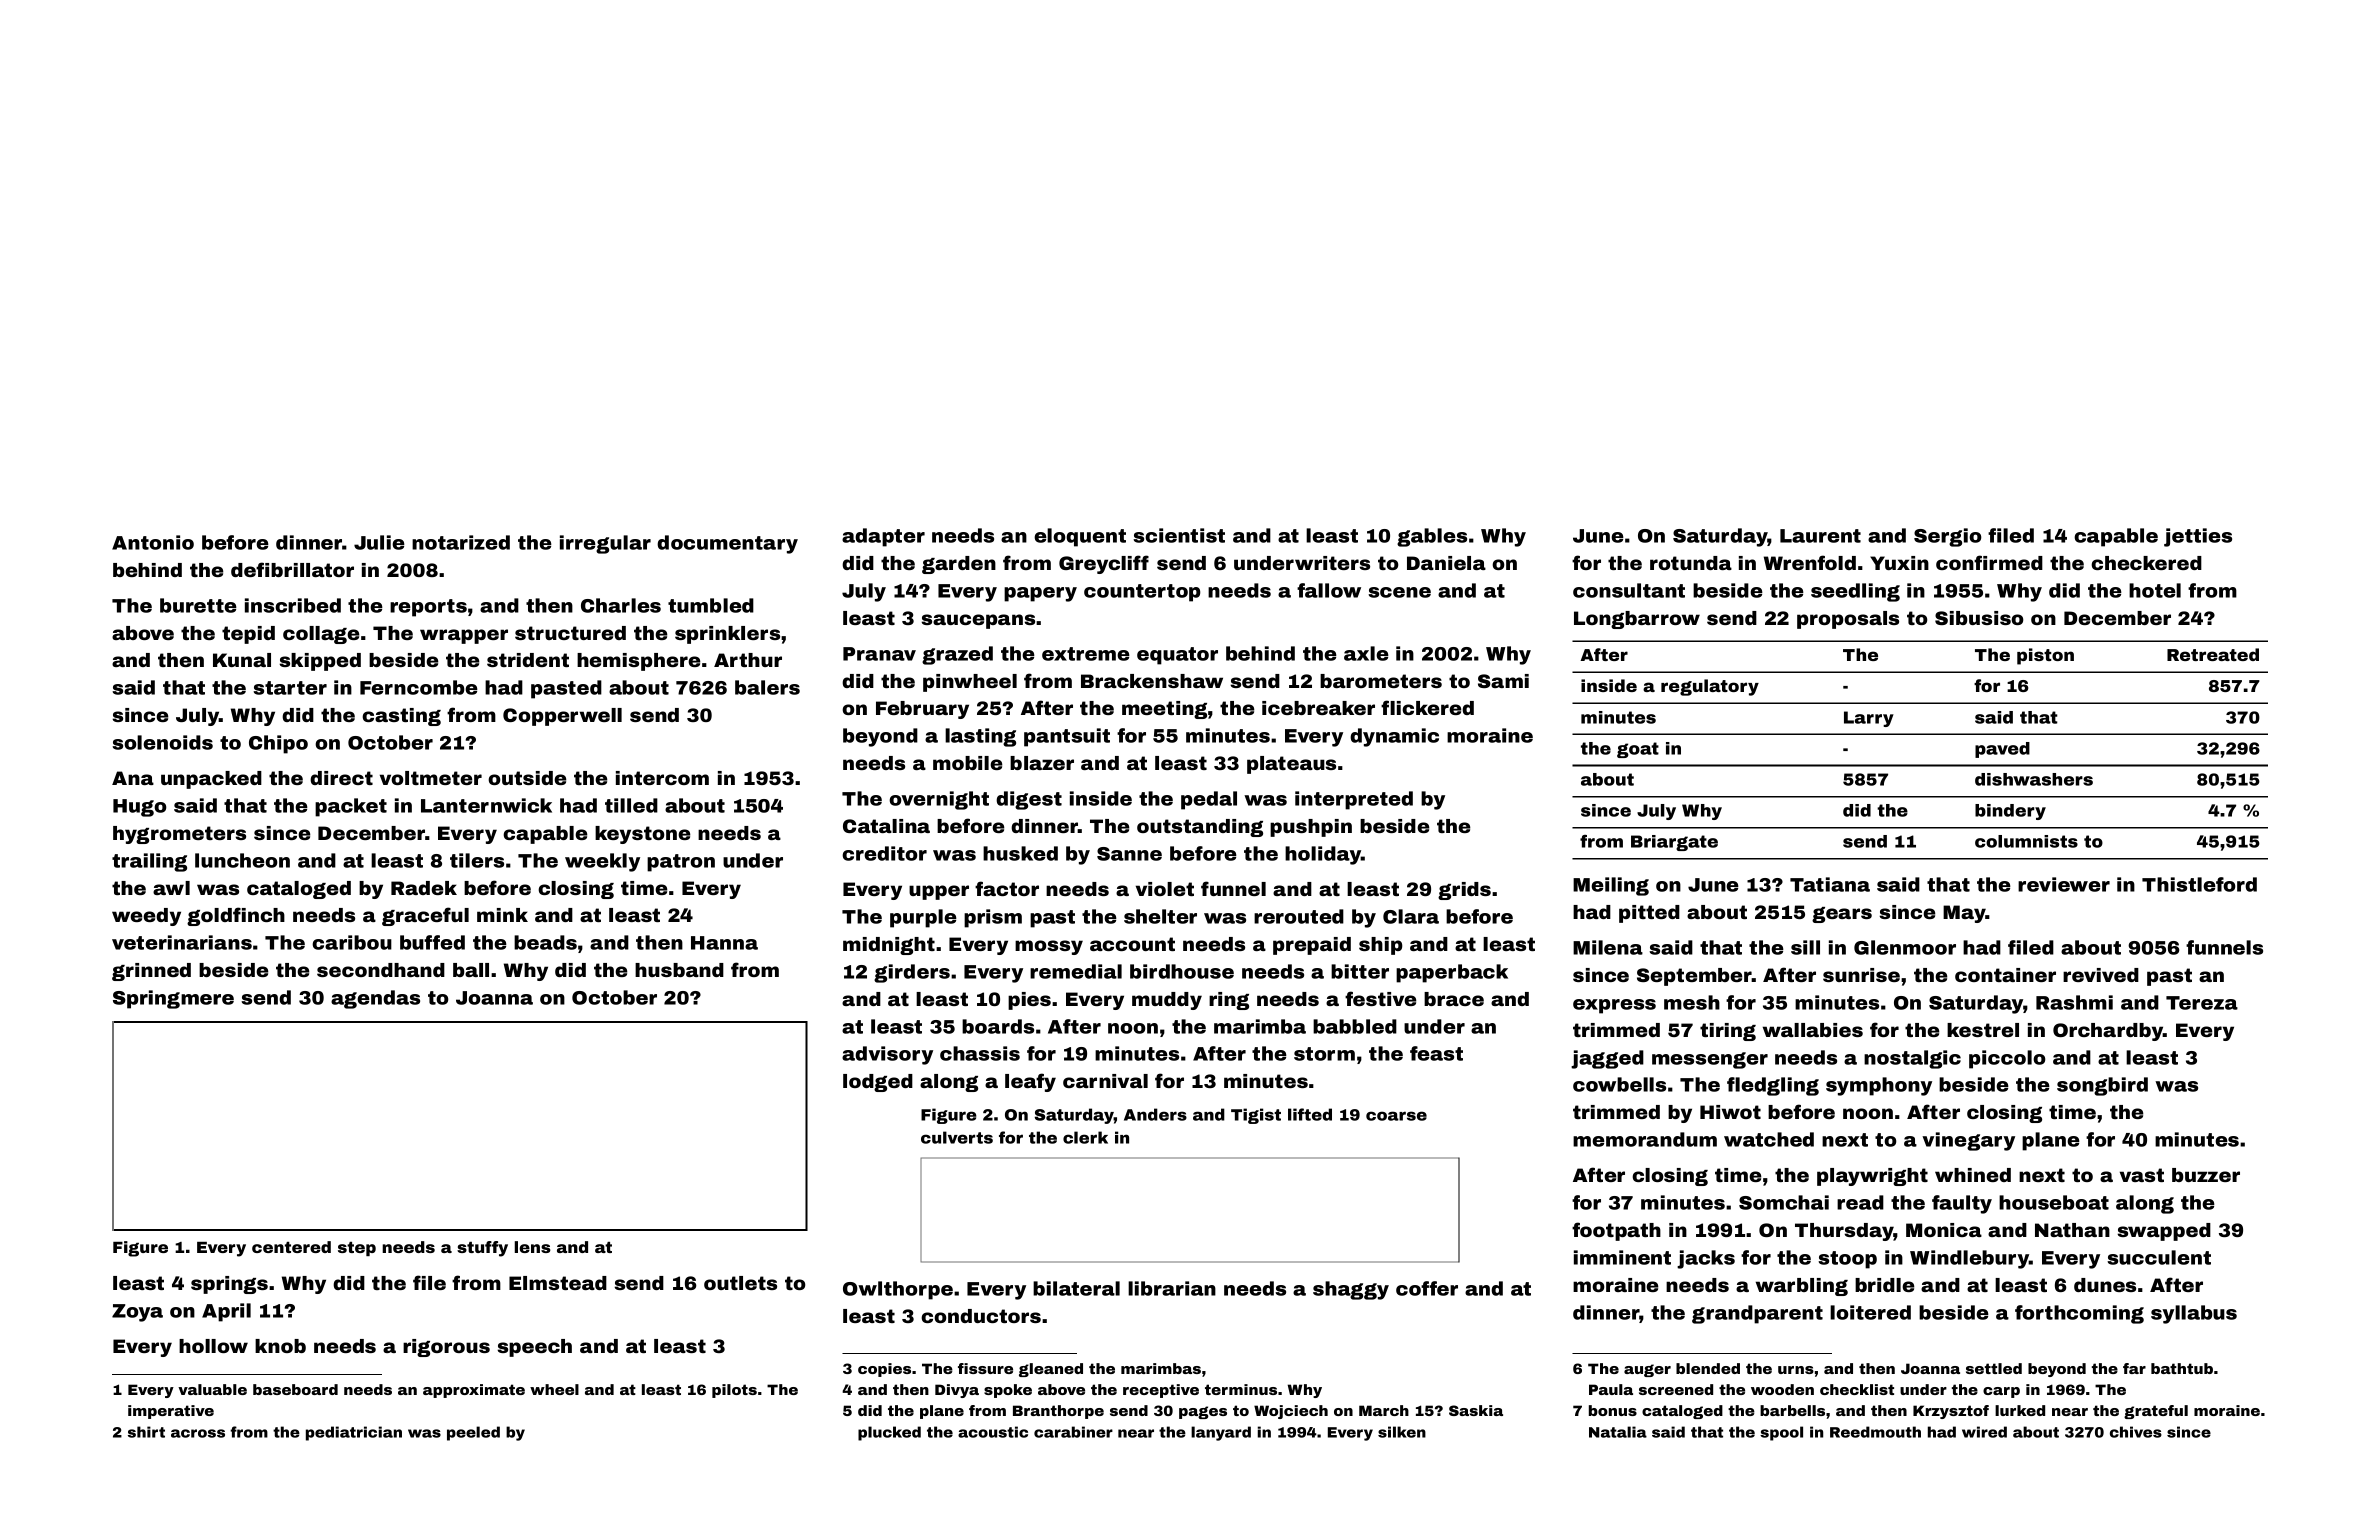 This screenshot has width=2380, height=1540. What do you see at coordinates (1446, 563) in the screenshot?
I see `Daniela` at bounding box center [1446, 563].
